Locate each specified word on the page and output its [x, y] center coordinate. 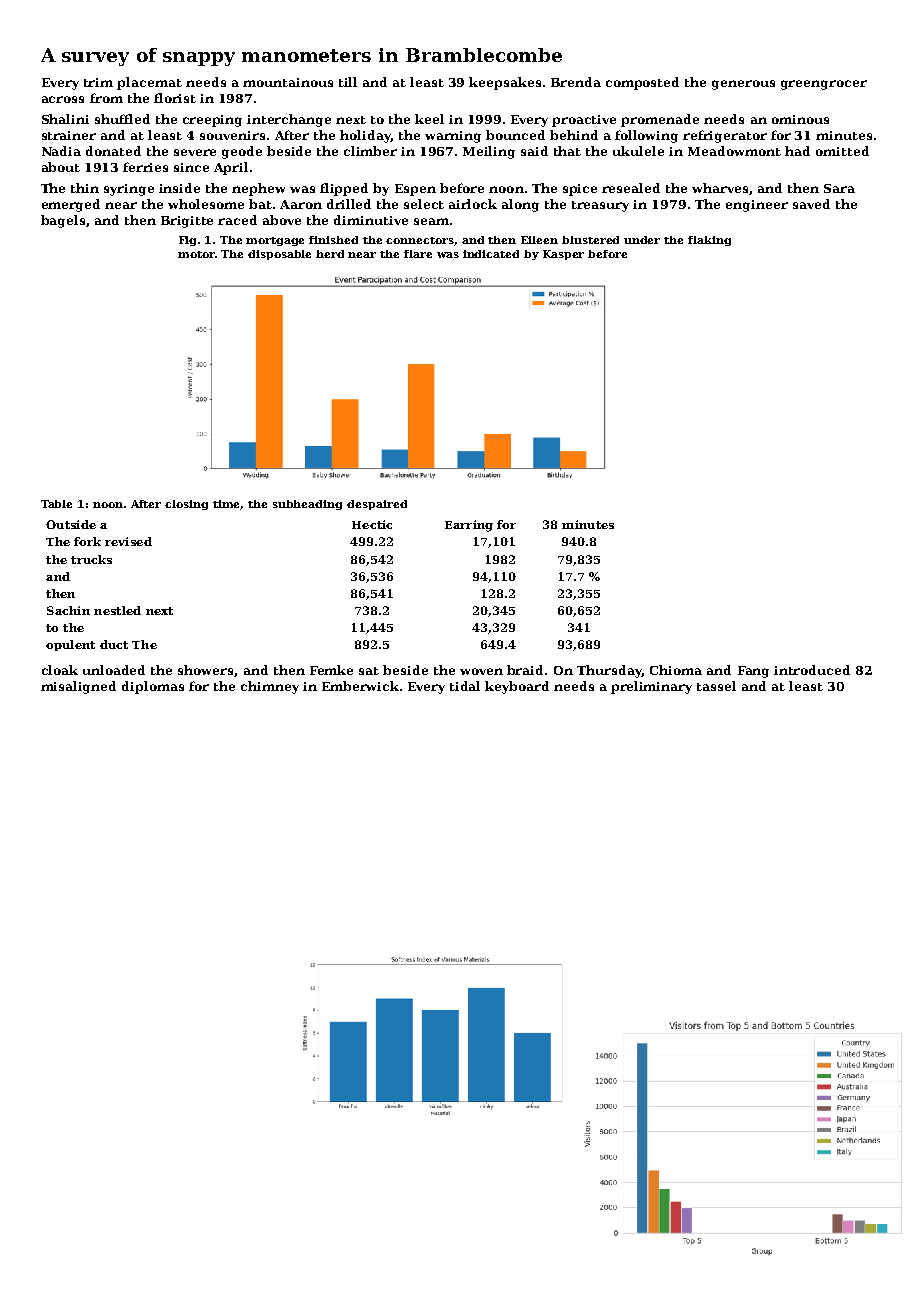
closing [186, 505]
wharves [720, 188]
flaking [709, 241]
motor [196, 254]
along [520, 205]
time [227, 505]
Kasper [563, 255]
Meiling [489, 152]
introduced [812, 670]
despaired [377, 505]
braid [525, 670]
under [642, 240]
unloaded [114, 670]
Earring [469, 526]
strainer [69, 135]
